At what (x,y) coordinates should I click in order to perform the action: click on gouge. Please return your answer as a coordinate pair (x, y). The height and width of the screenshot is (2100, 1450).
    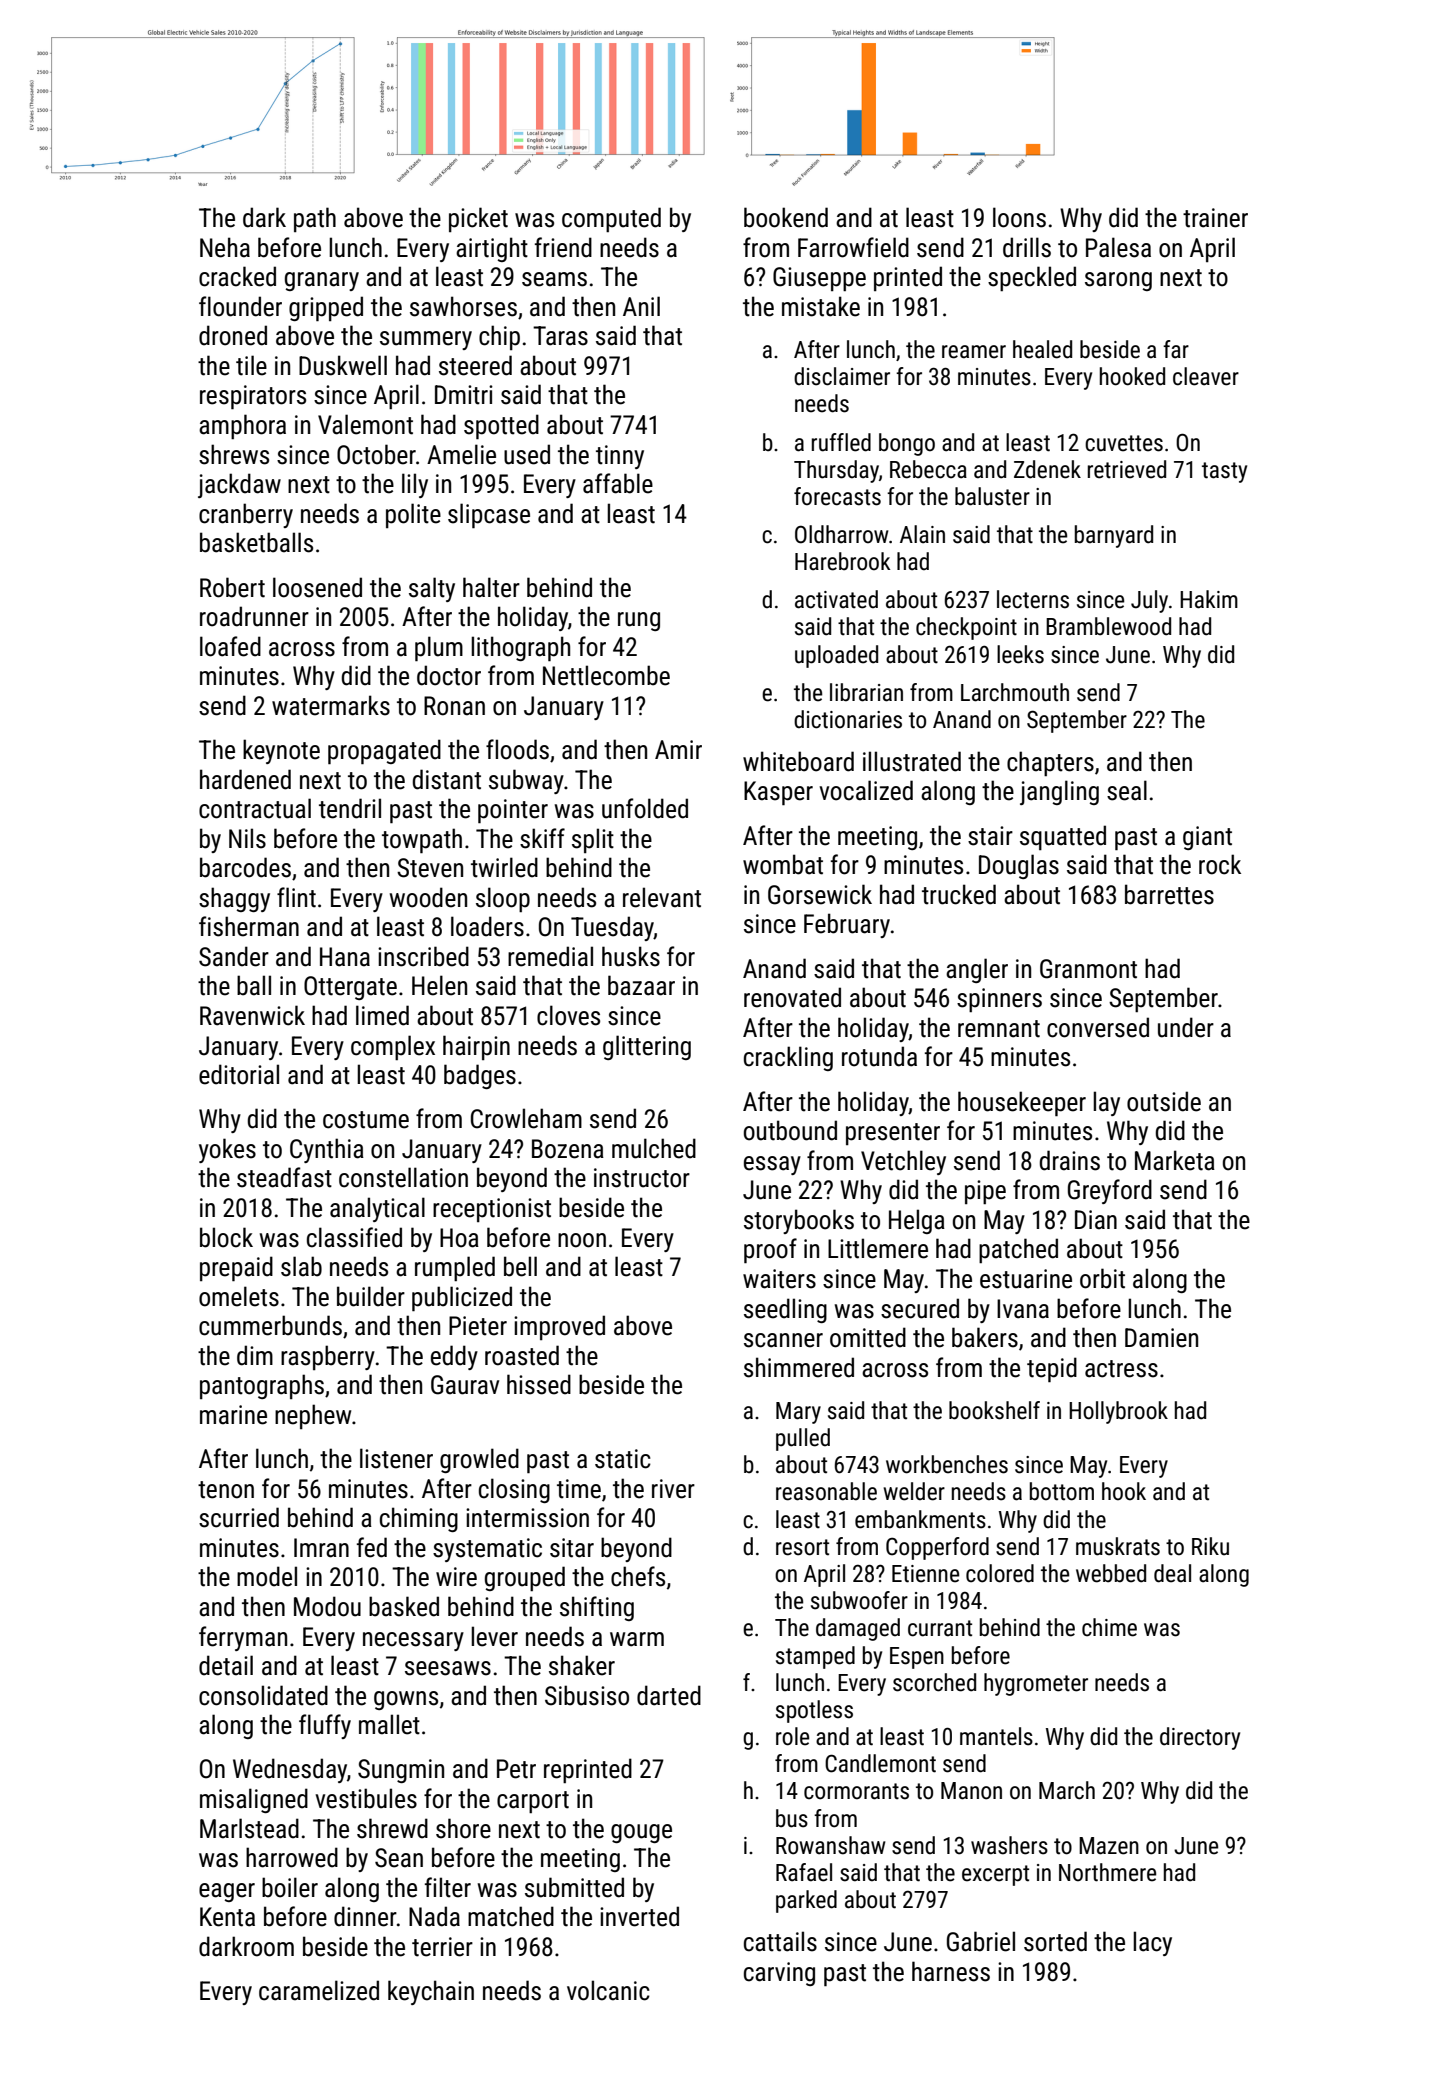
    Looking at the image, I should click on (641, 1833).
